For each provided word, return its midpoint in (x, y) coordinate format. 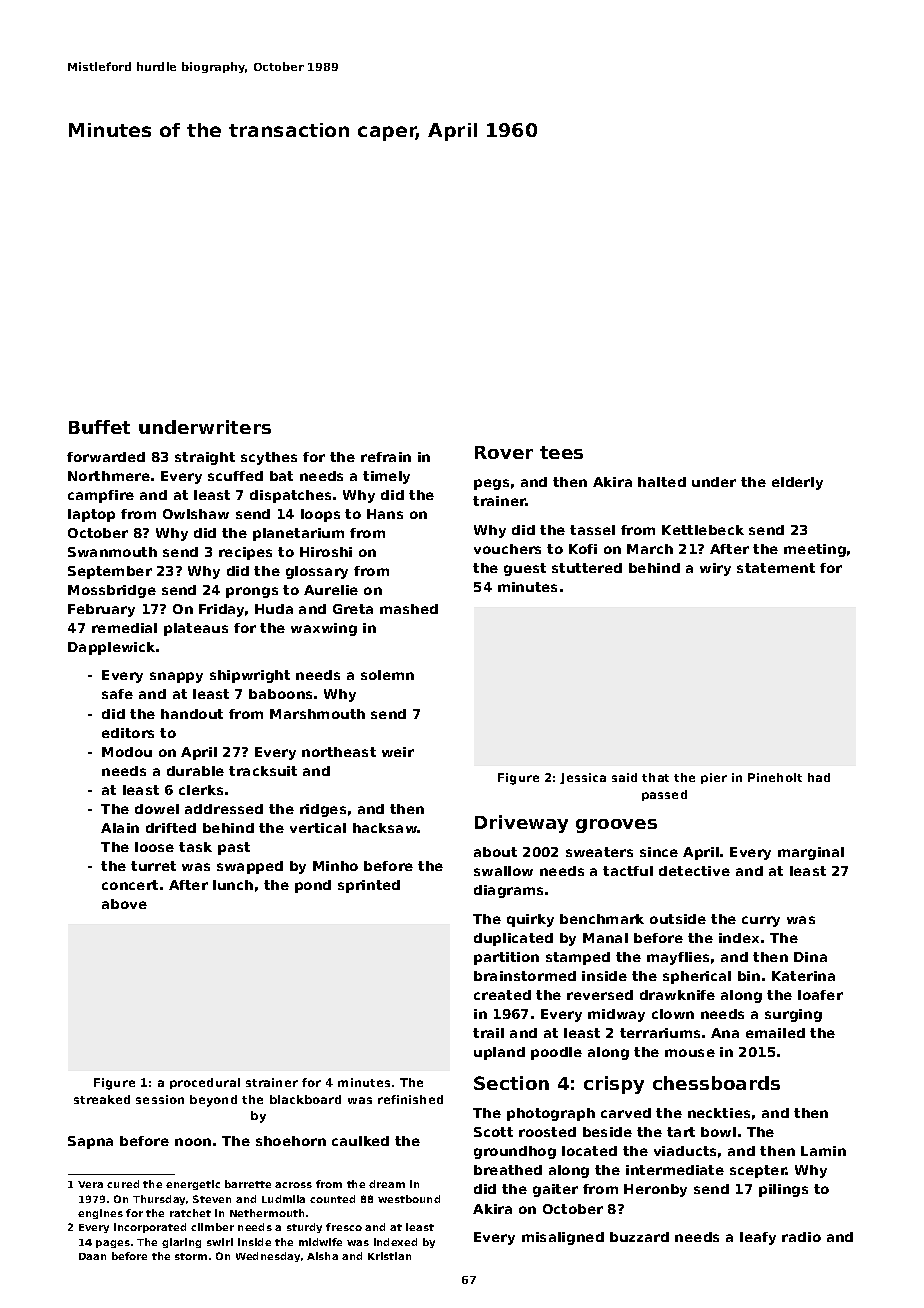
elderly (797, 483)
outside (678, 919)
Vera (90, 1184)
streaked (102, 1099)
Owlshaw (196, 514)
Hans (385, 514)
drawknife (677, 995)
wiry (715, 569)
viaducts (685, 1151)
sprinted (369, 886)
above (124, 904)
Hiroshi (326, 552)
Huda (274, 609)
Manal (605, 938)
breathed (508, 1170)
